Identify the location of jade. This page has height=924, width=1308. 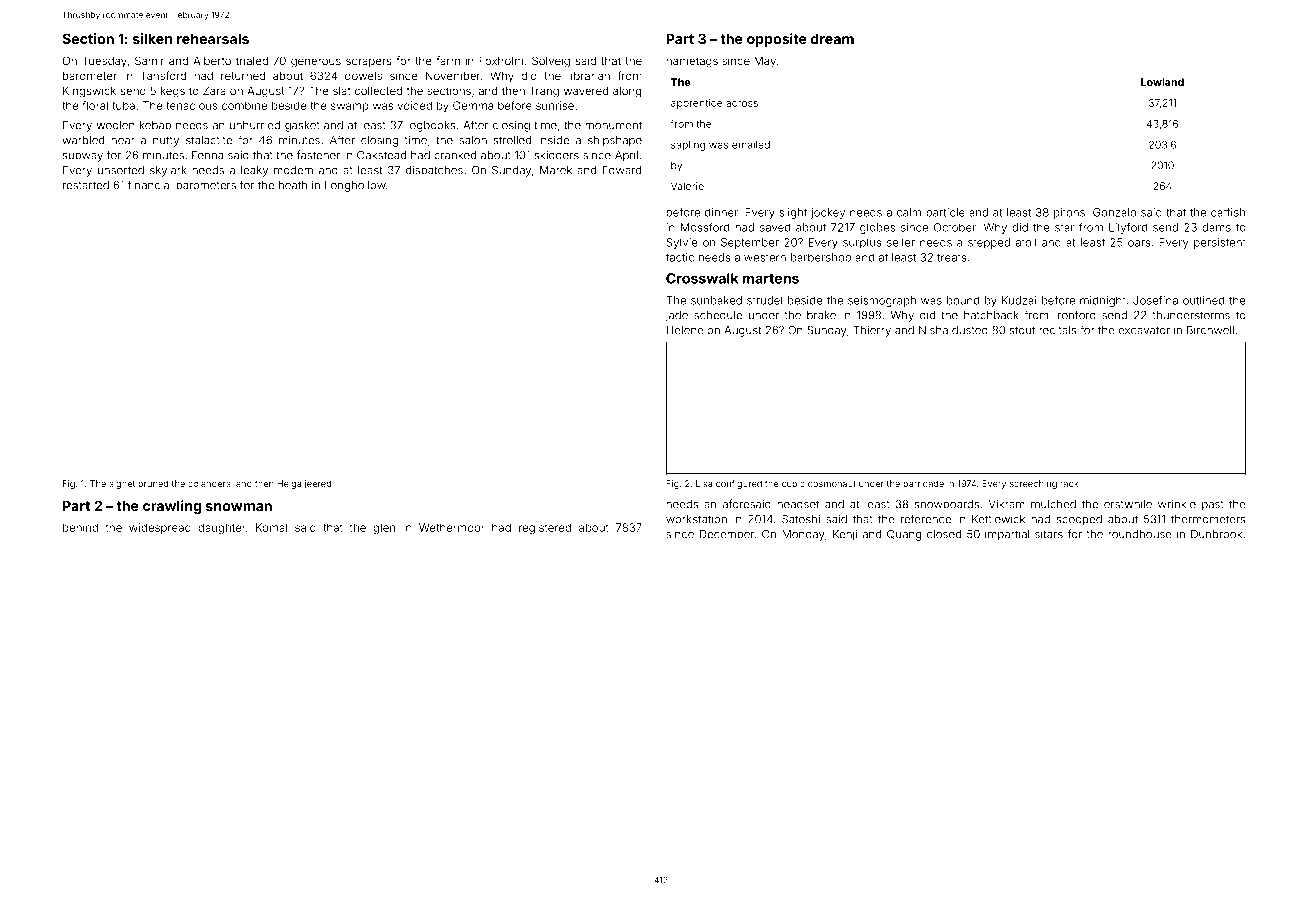
(677, 316).
